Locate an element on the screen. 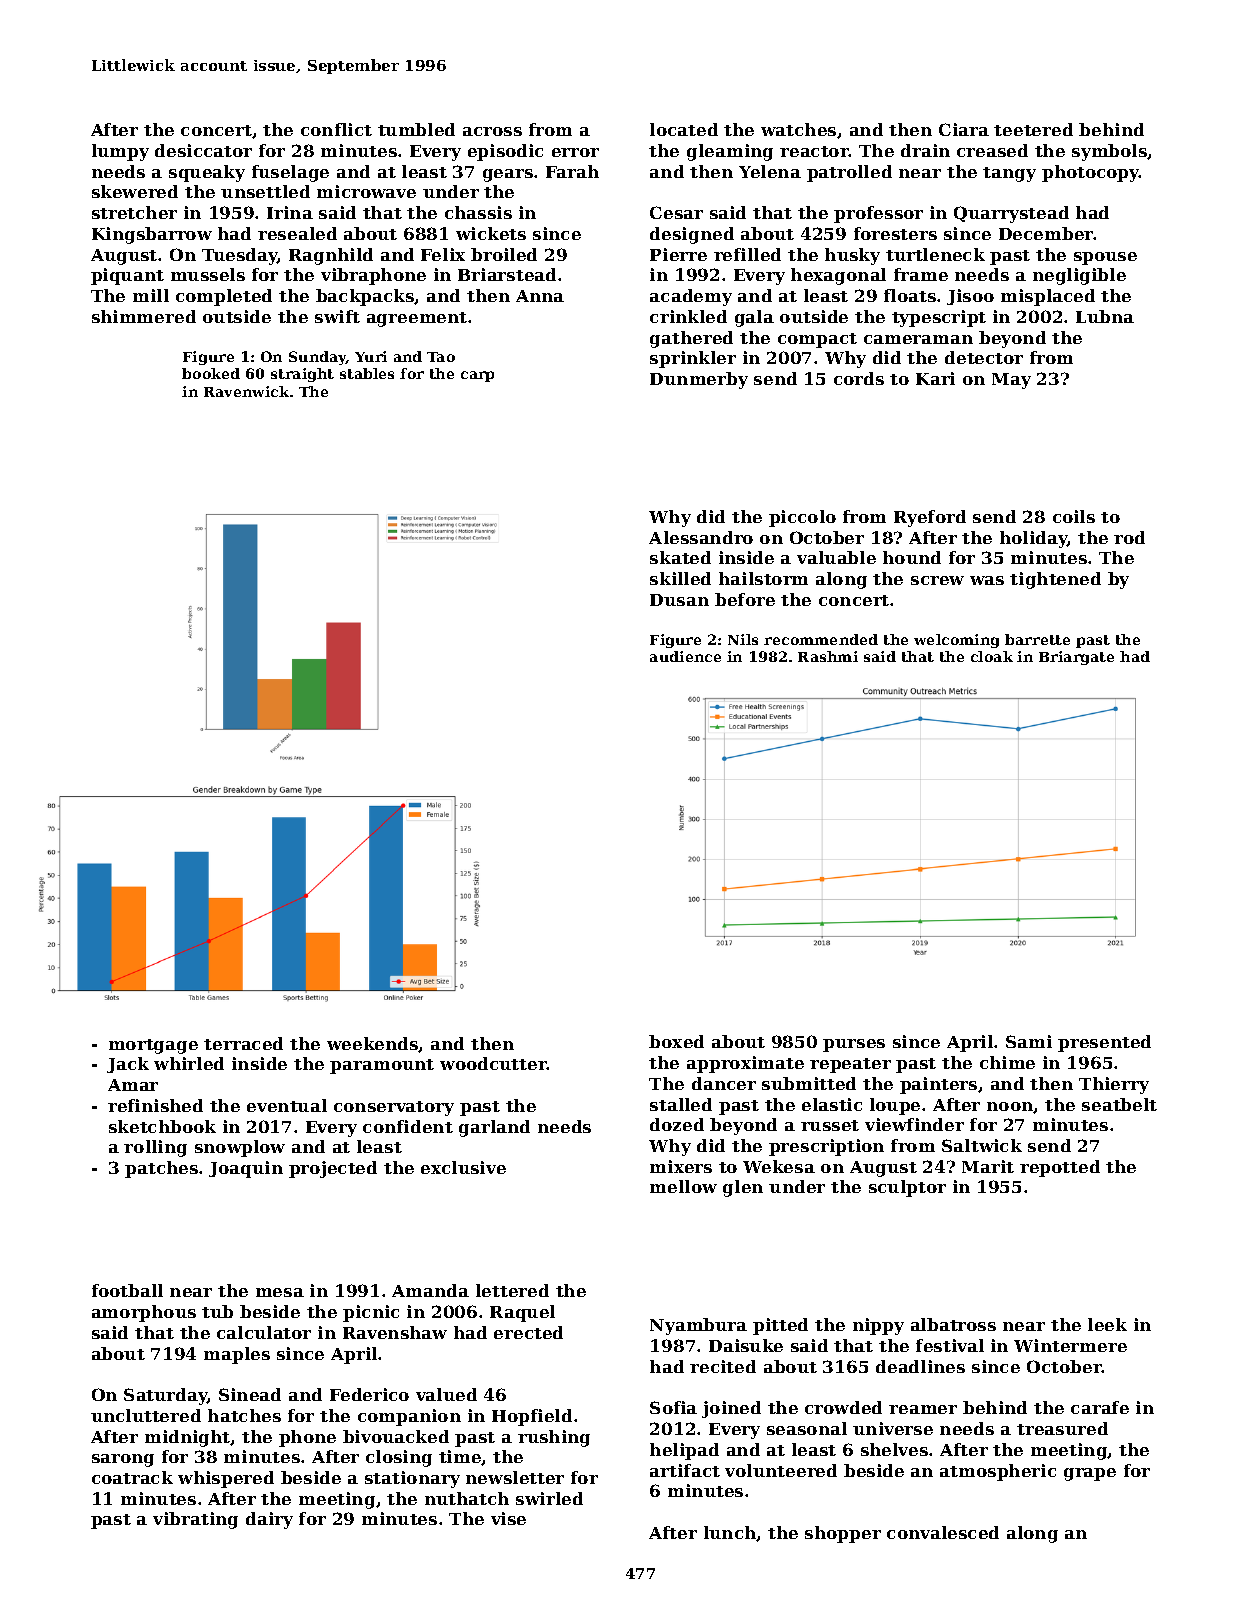  maples is located at coordinates (237, 1355).
